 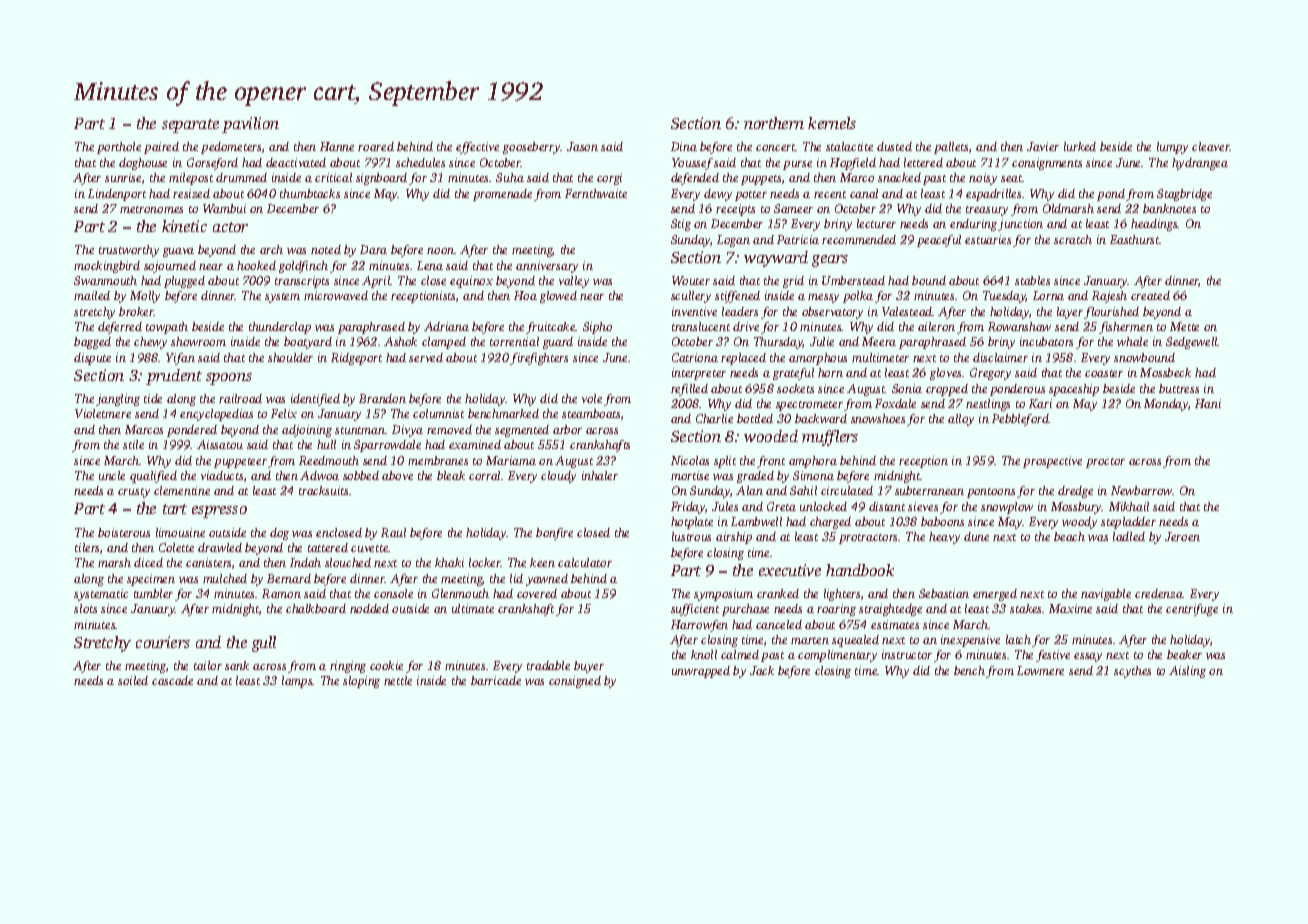 What do you see at coordinates (689, 390) in the screenshot?
I see `refilled` at bounding box center [689, 390].
